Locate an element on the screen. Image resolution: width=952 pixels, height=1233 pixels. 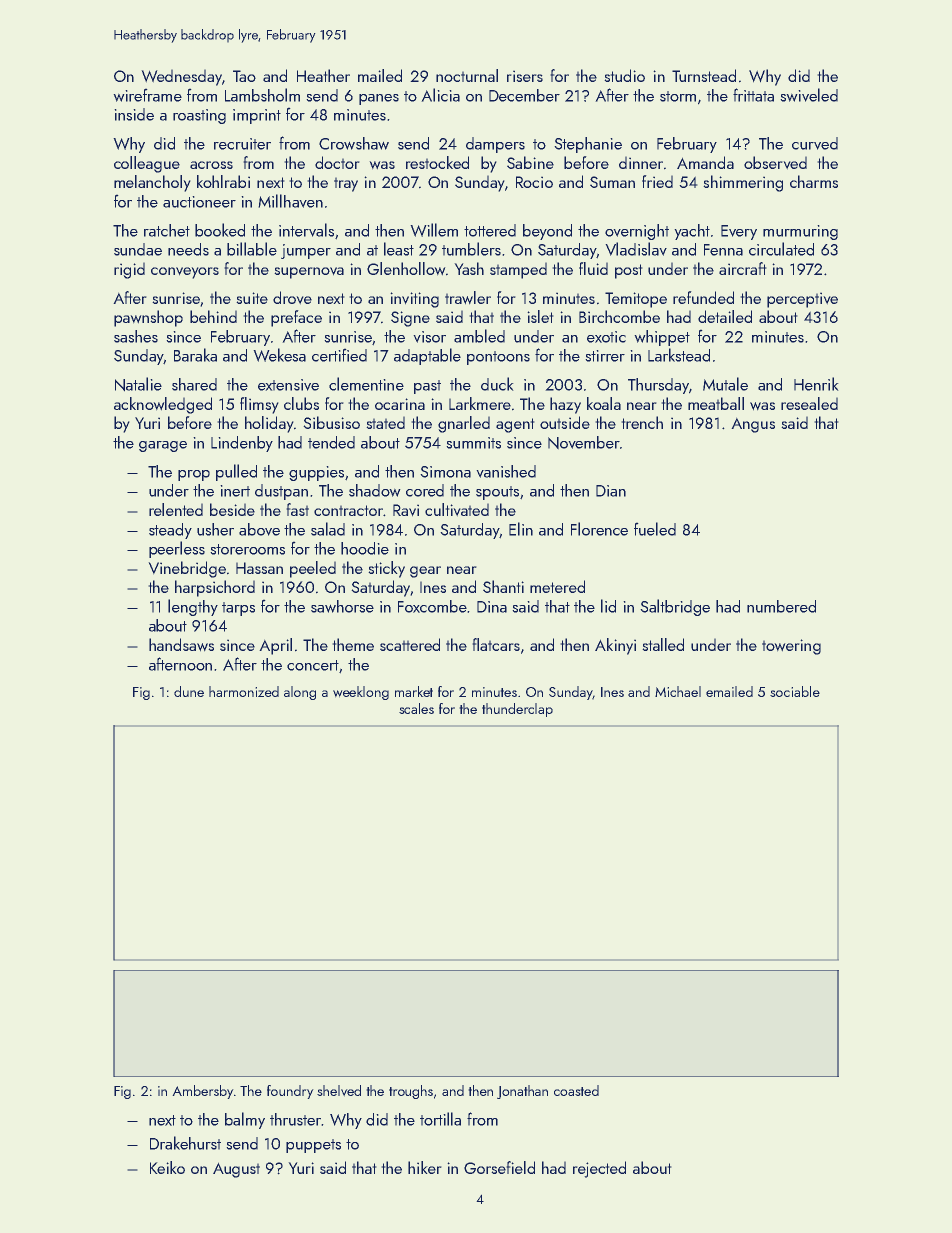
Gorsefield is located at coordinates (499, 1167).
